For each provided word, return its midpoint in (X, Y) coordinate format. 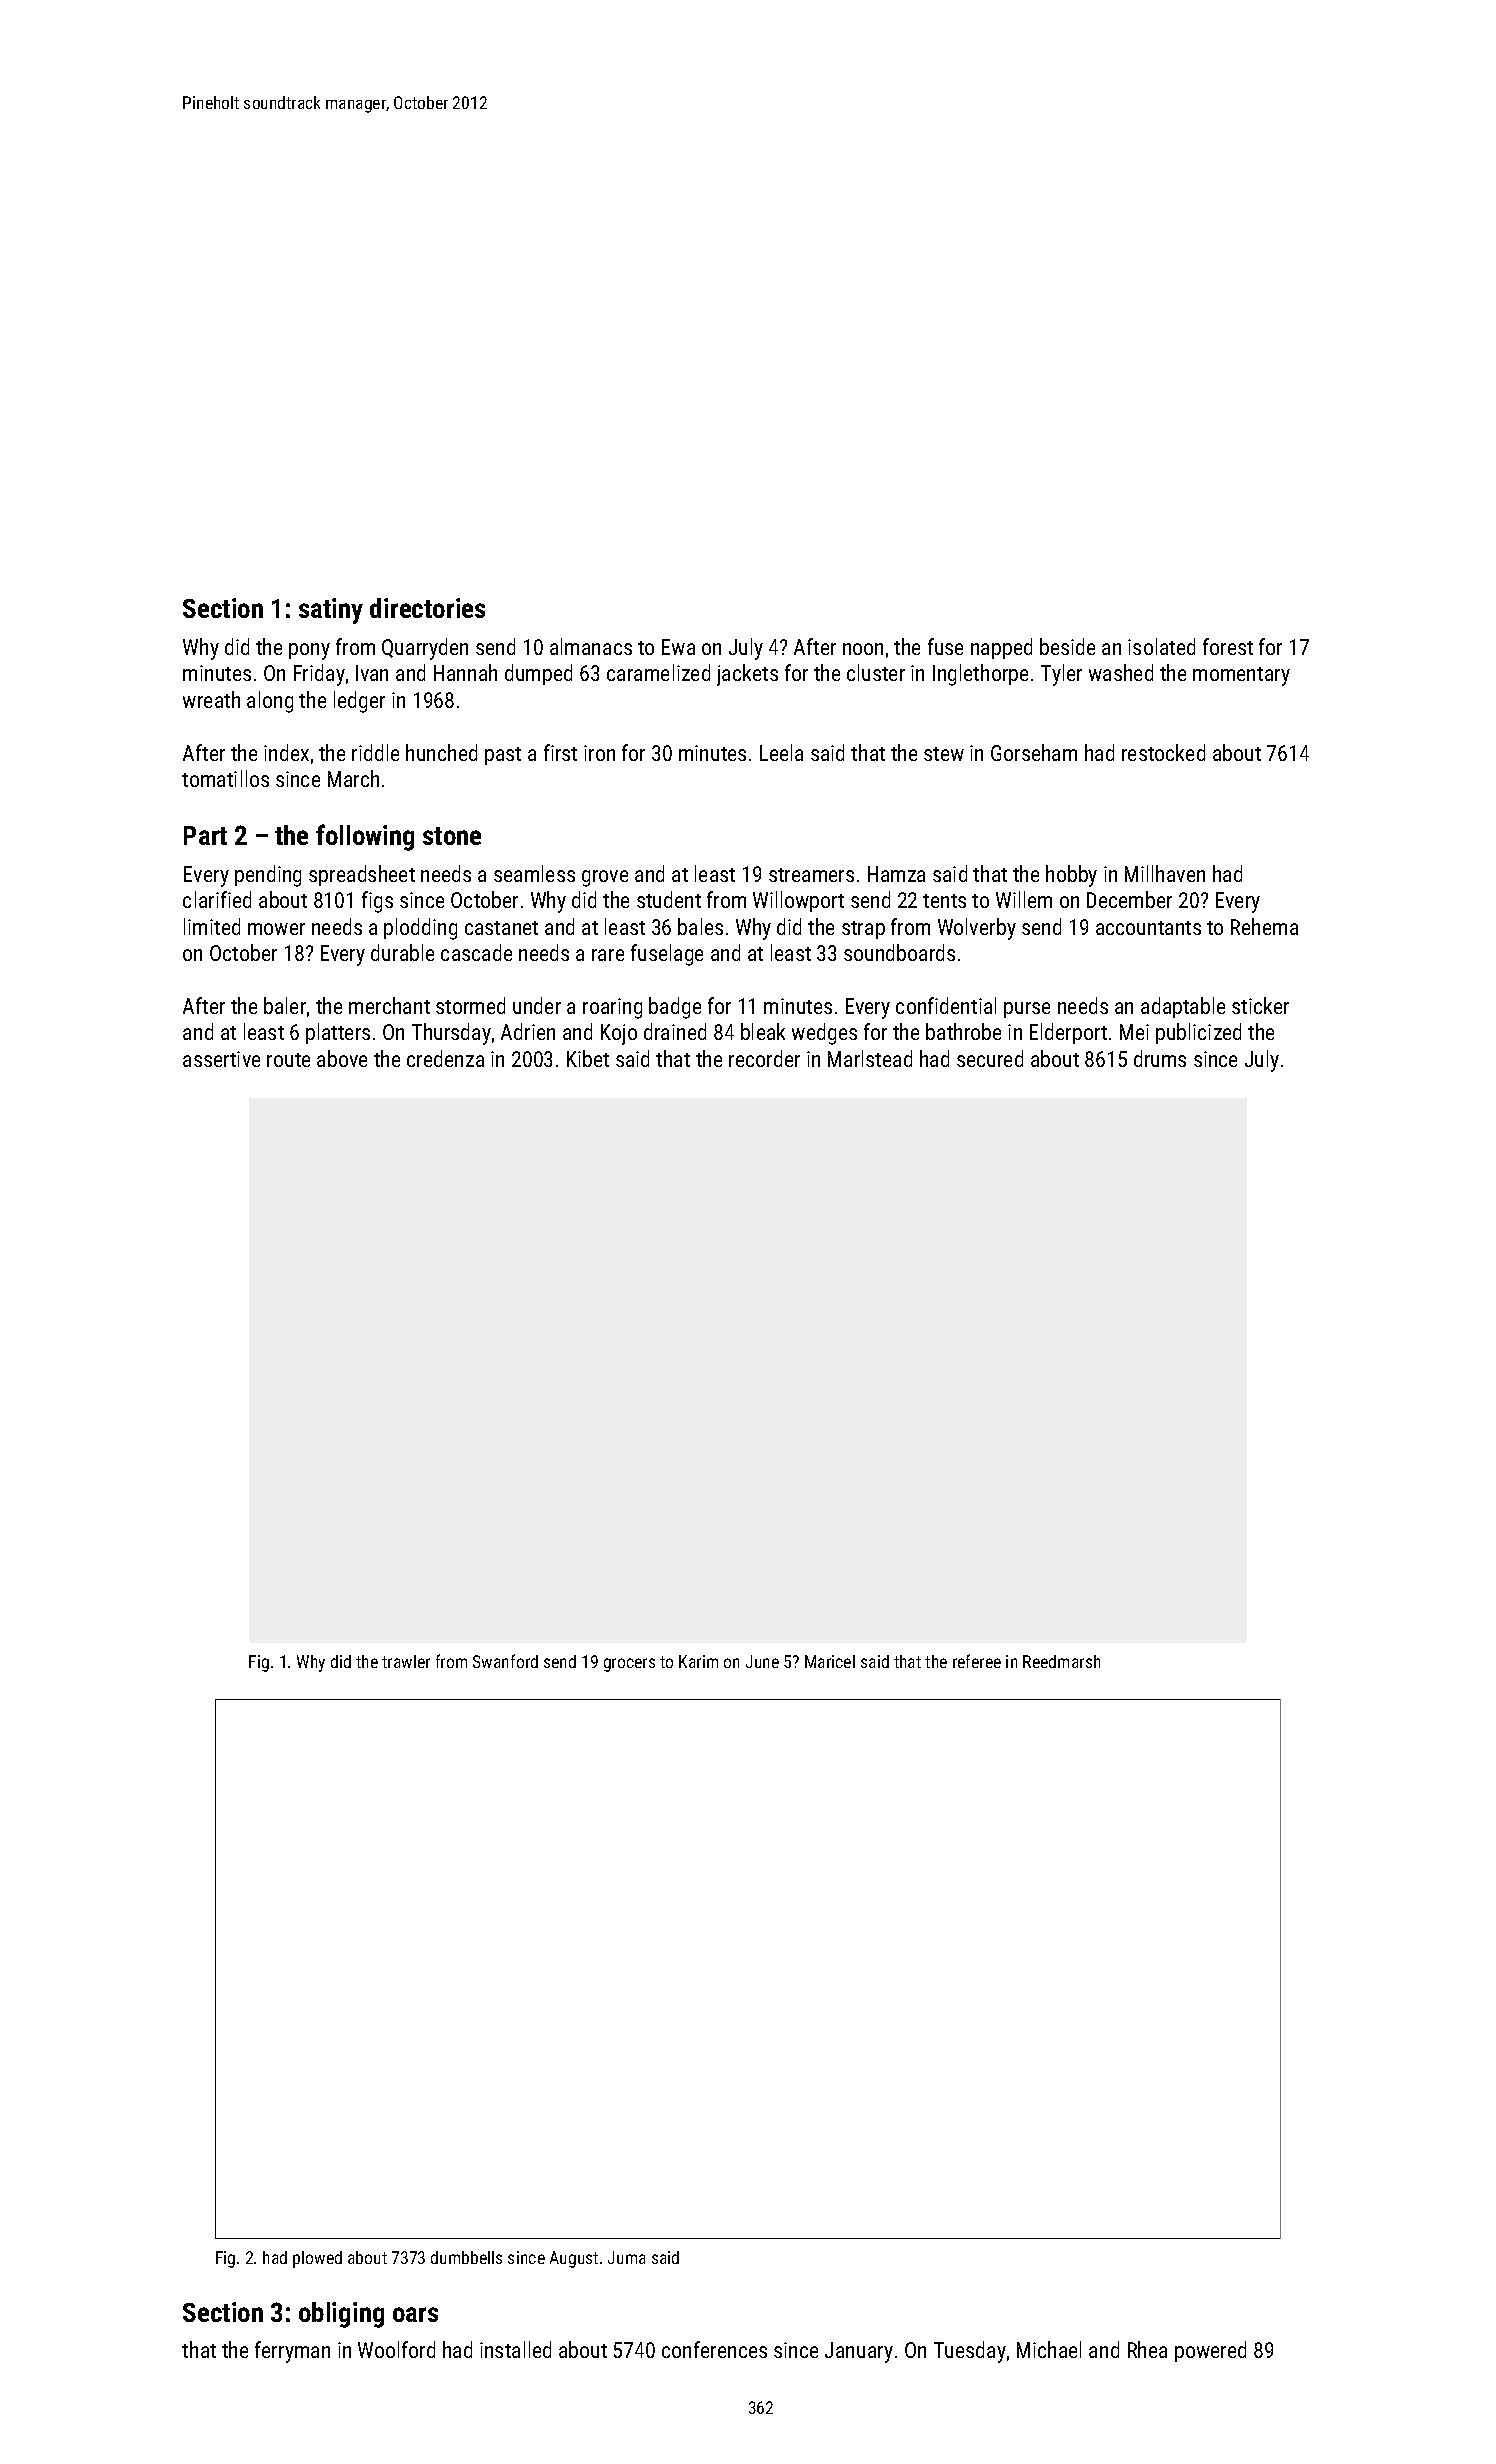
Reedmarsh (1061, 1661)
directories (427, 608)
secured (990, 1058)
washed (1121, 672)
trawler (406, 1661)
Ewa (678, 647)
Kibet (588, 1058)
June (762, 1661)
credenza (445, 1058)
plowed (317, 2259)
